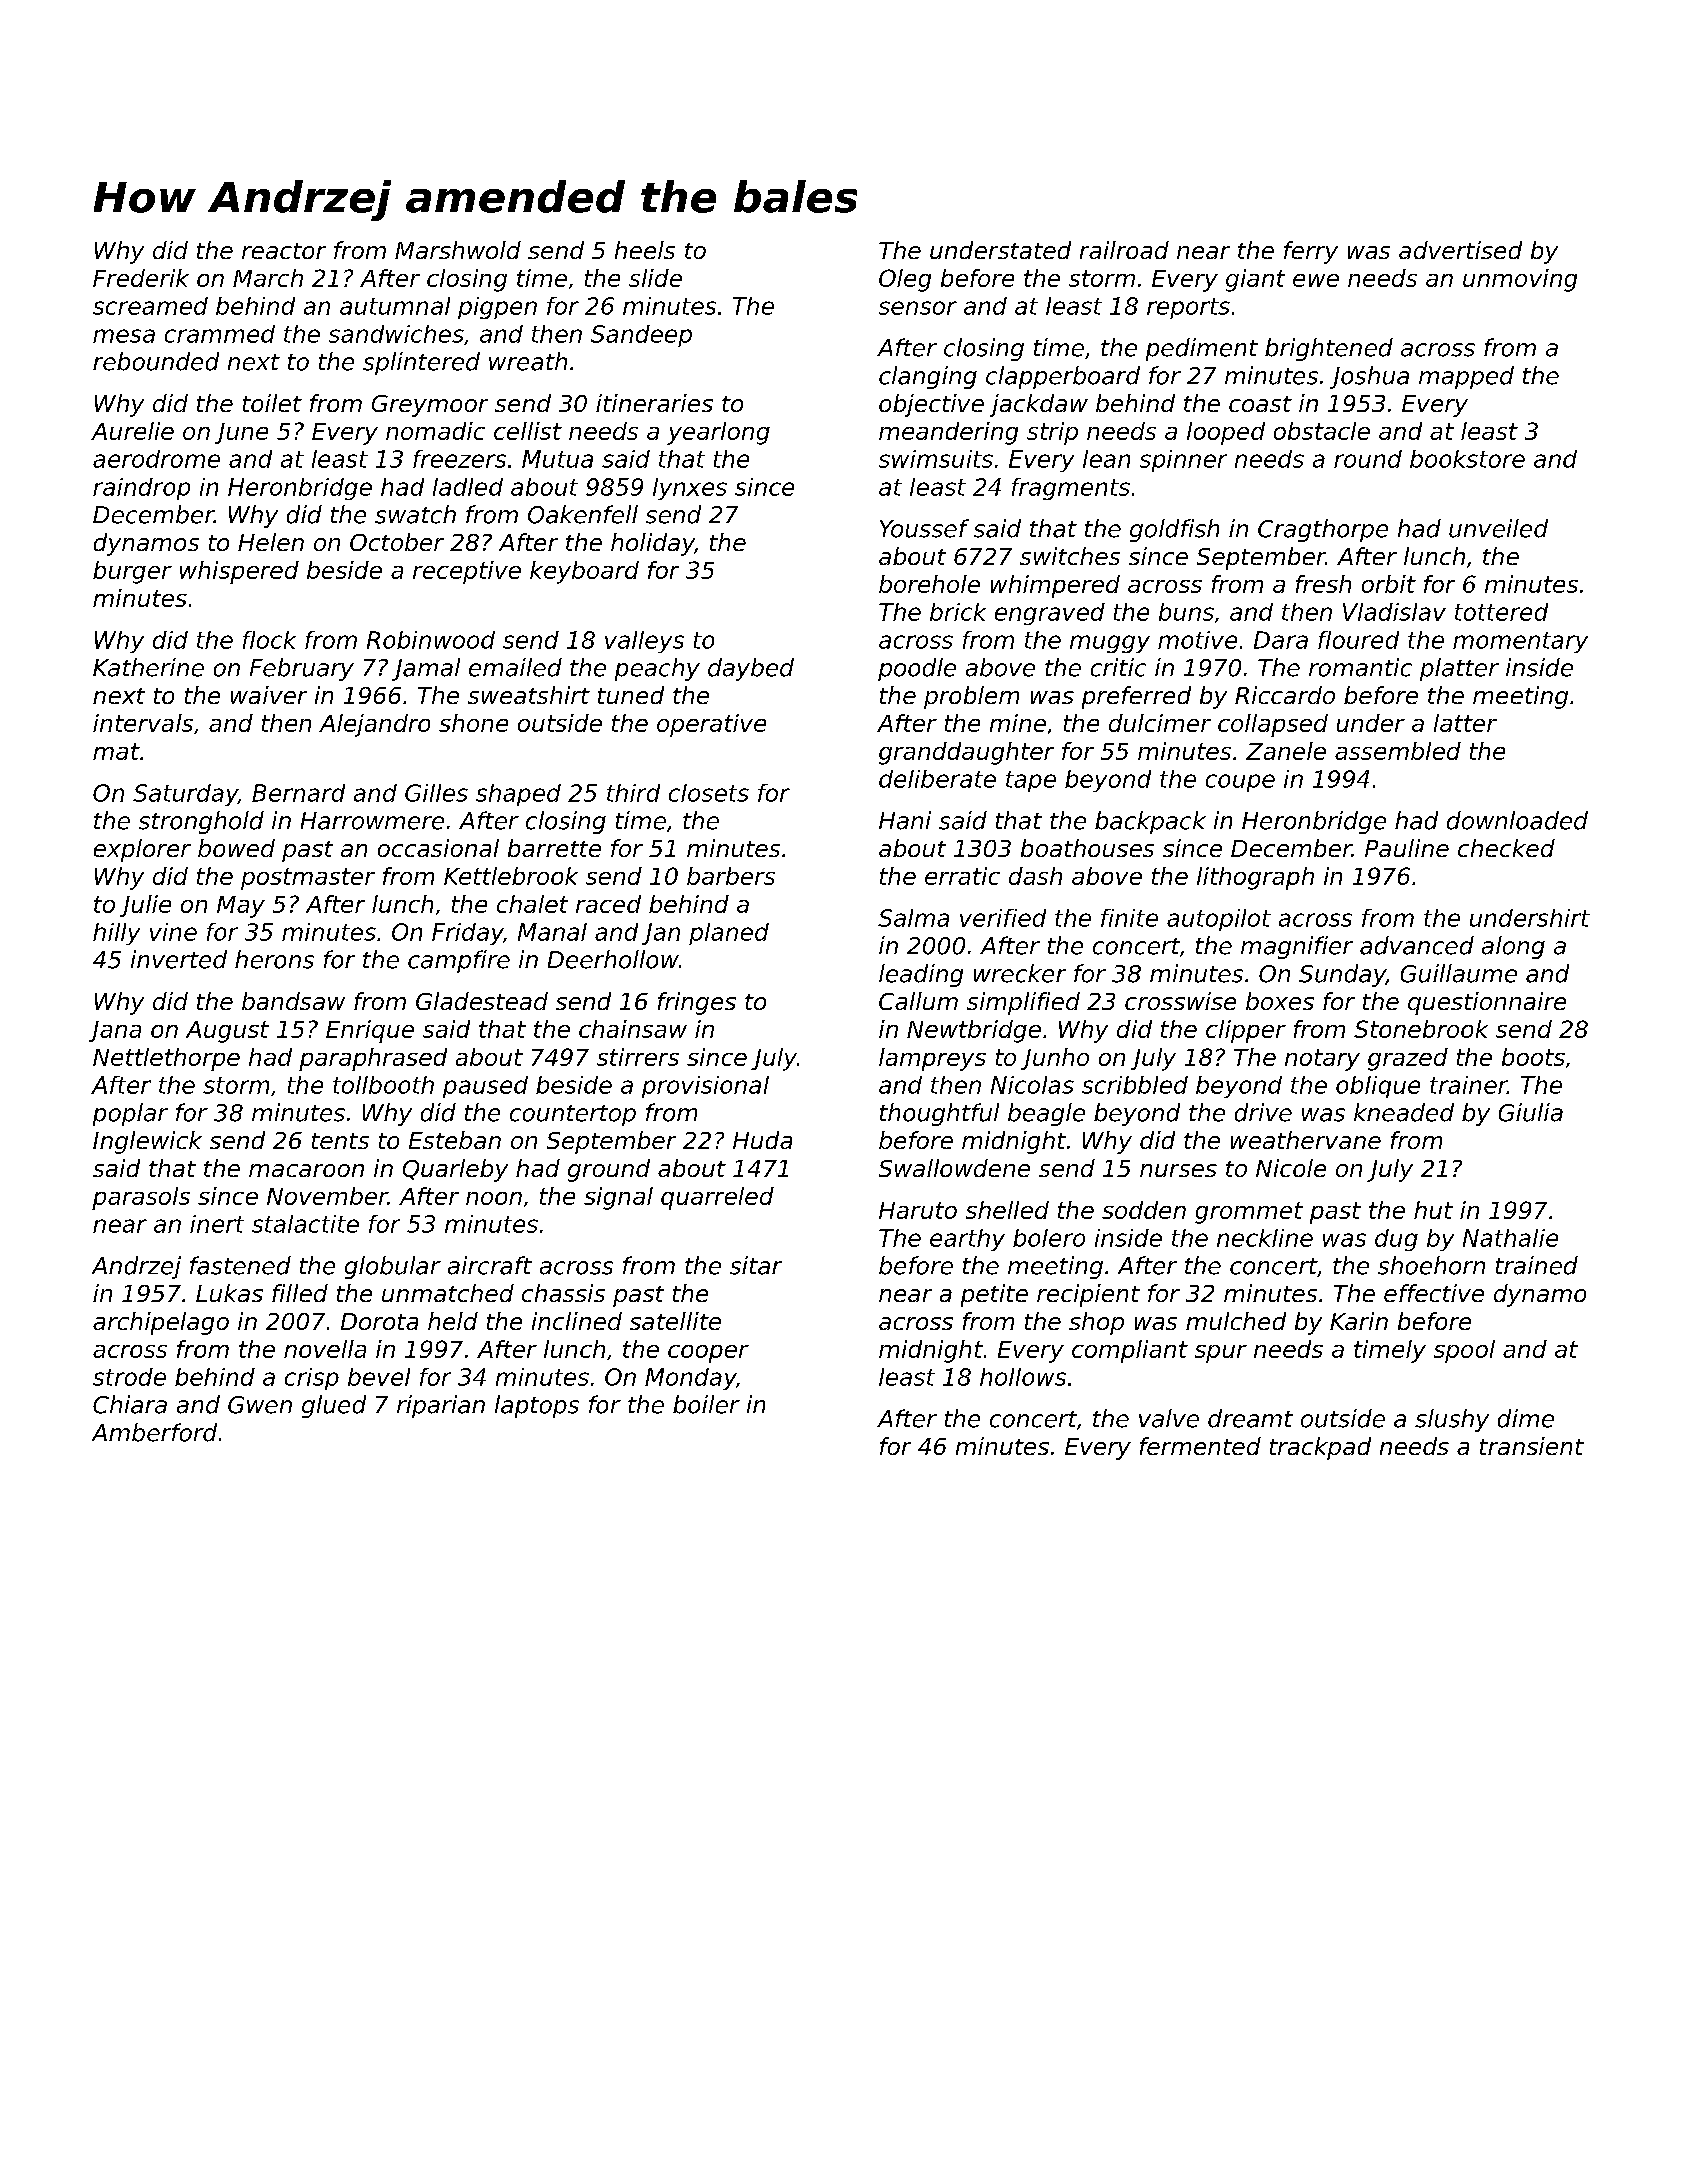 This document has height=2178, width=1683. Describe the element at coordinates (1023, 1377) in the document. I see `hollows` at that location.
